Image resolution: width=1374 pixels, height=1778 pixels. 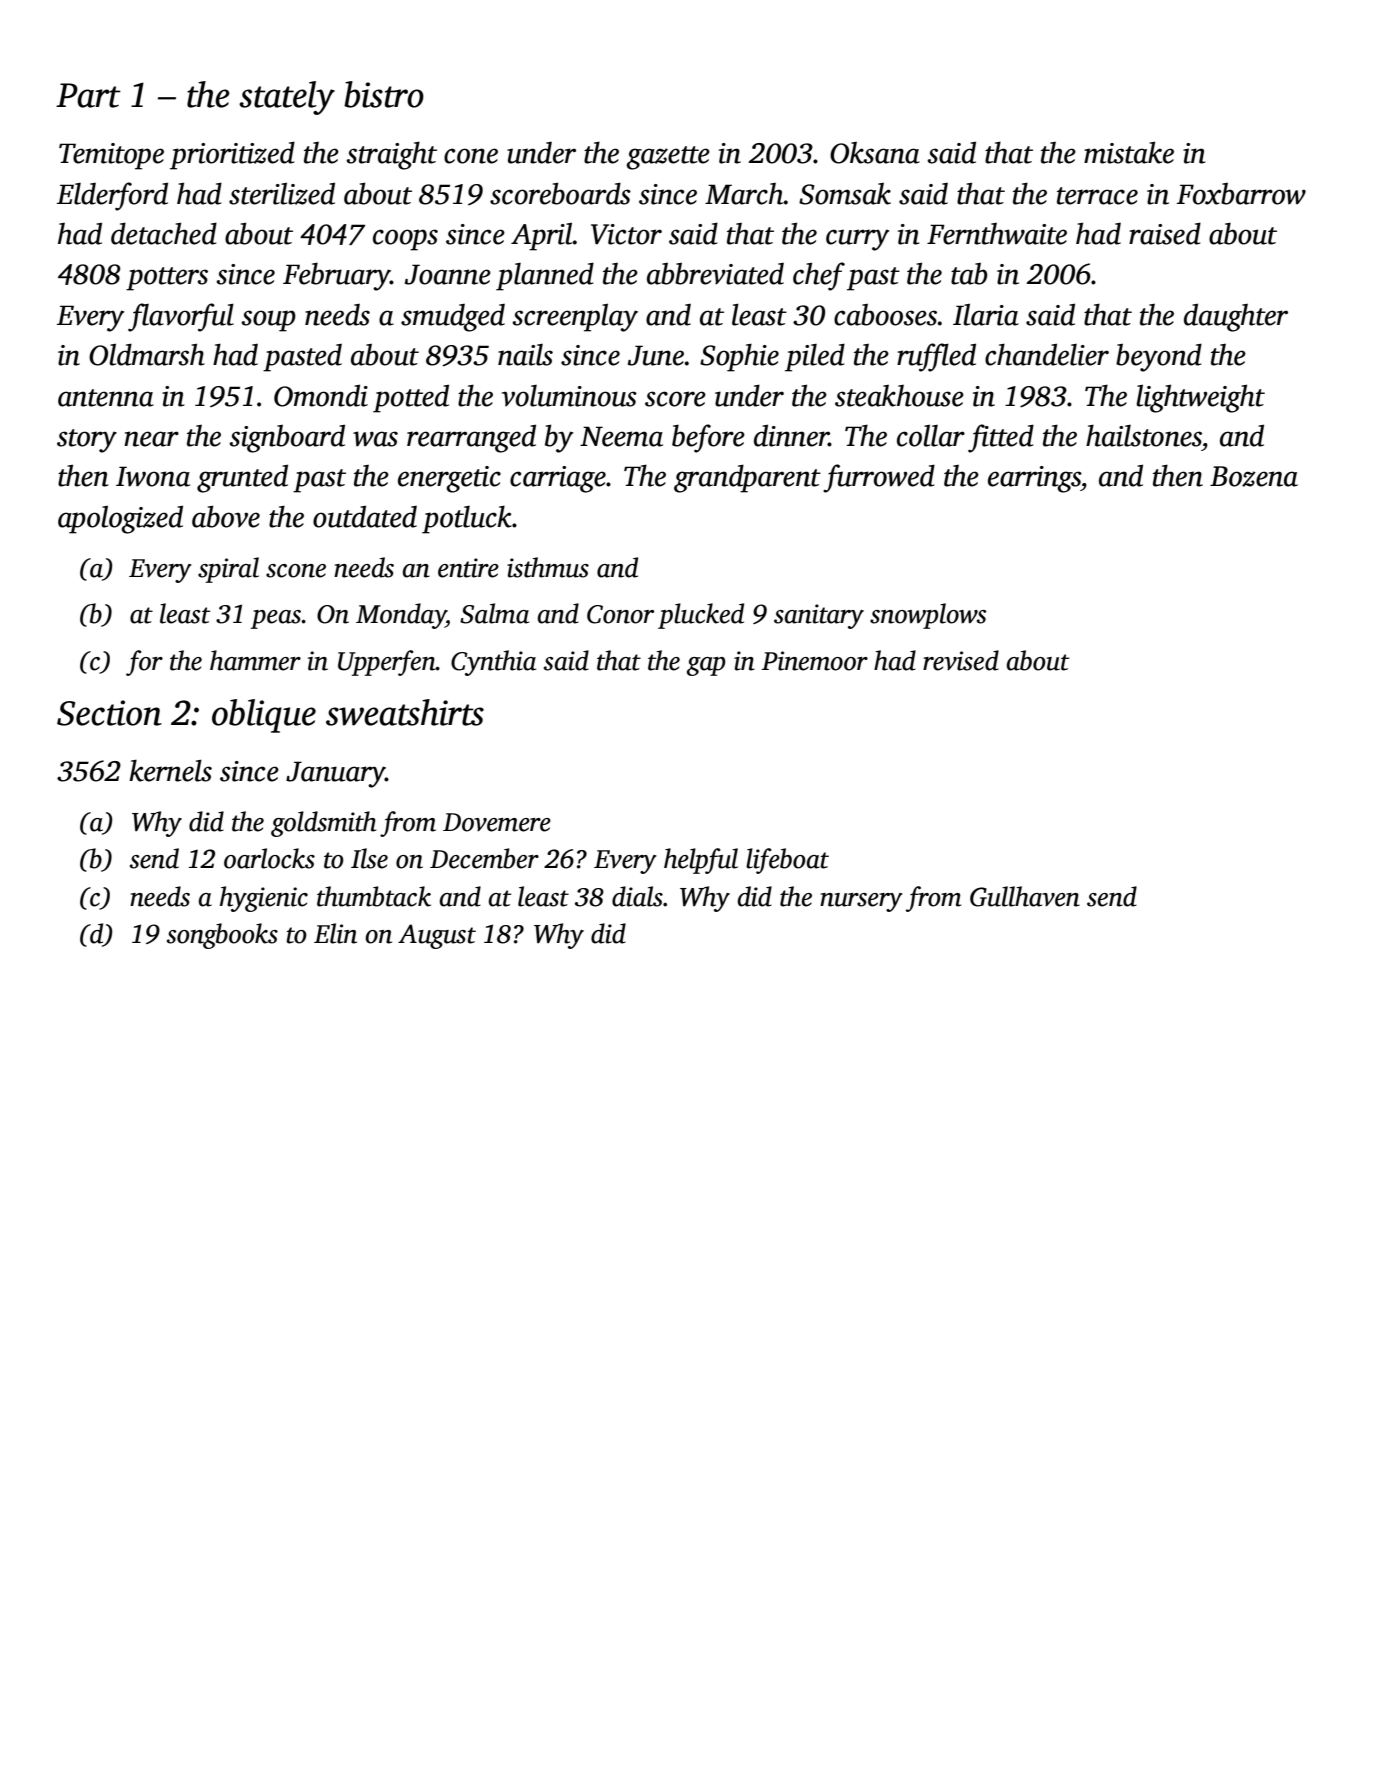 I want to click on daughter, so click(x=1236, y=317).
